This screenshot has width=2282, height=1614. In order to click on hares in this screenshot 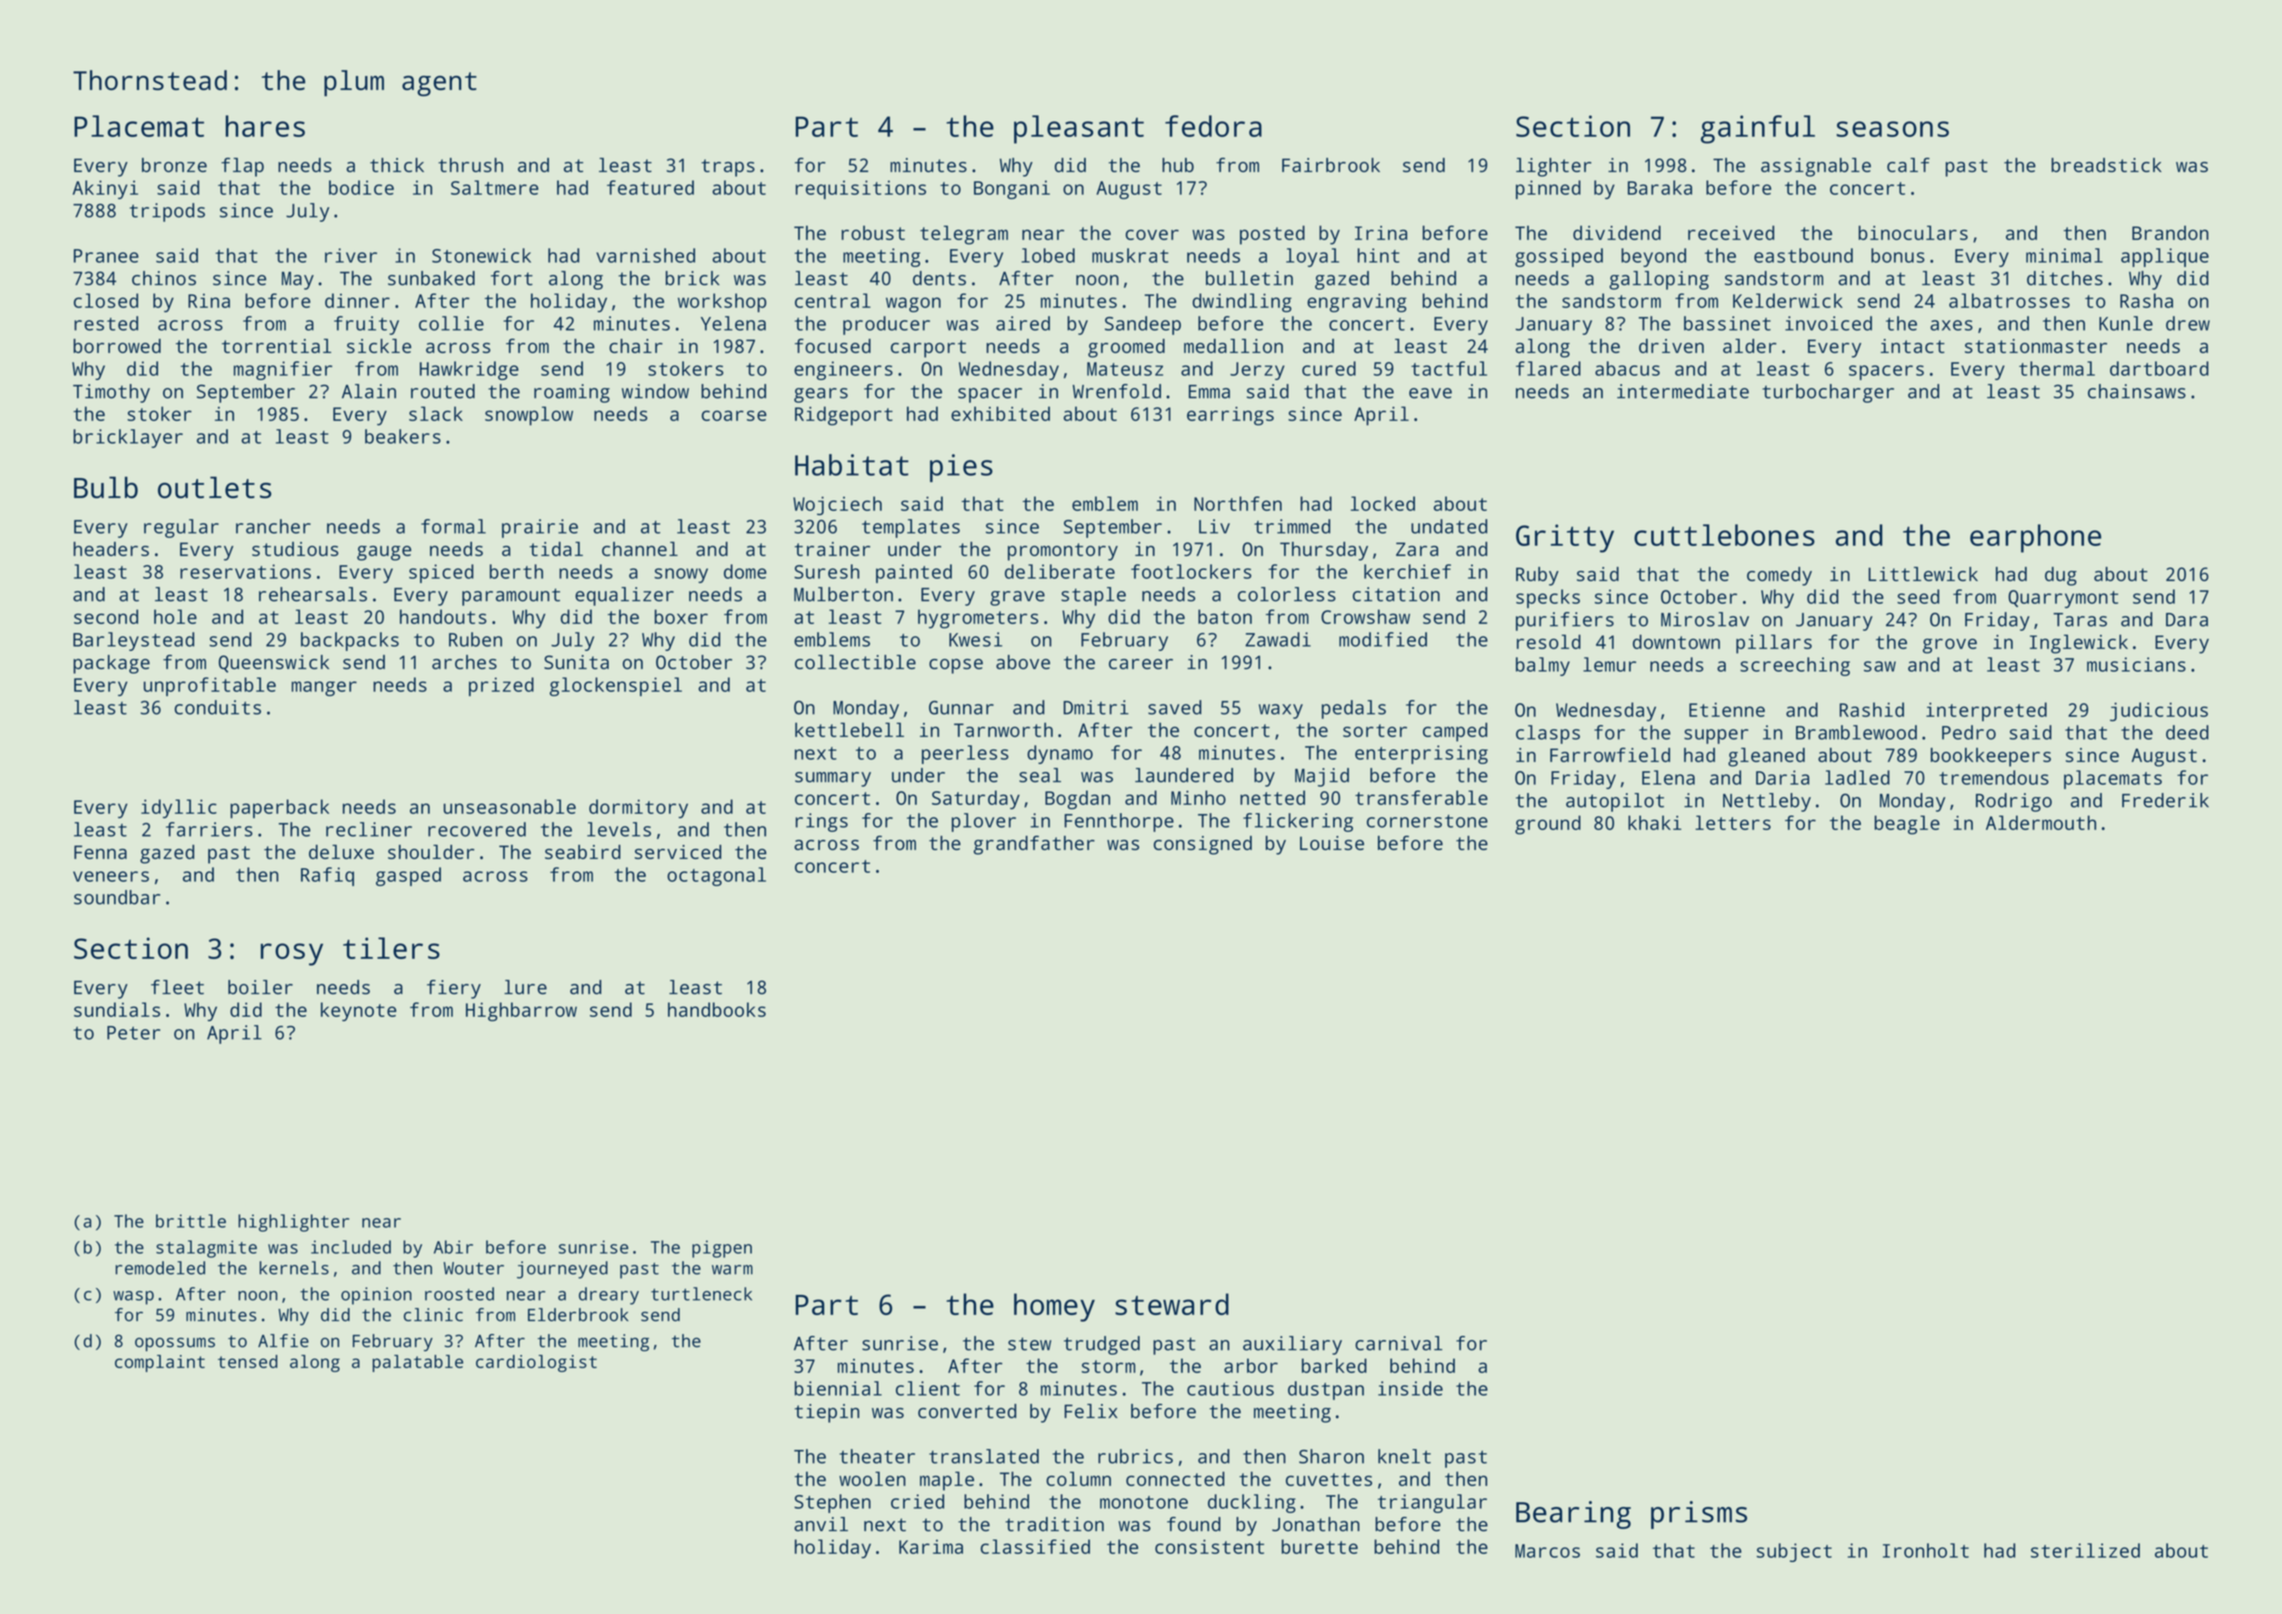, I will do `click(265, 126)`.
